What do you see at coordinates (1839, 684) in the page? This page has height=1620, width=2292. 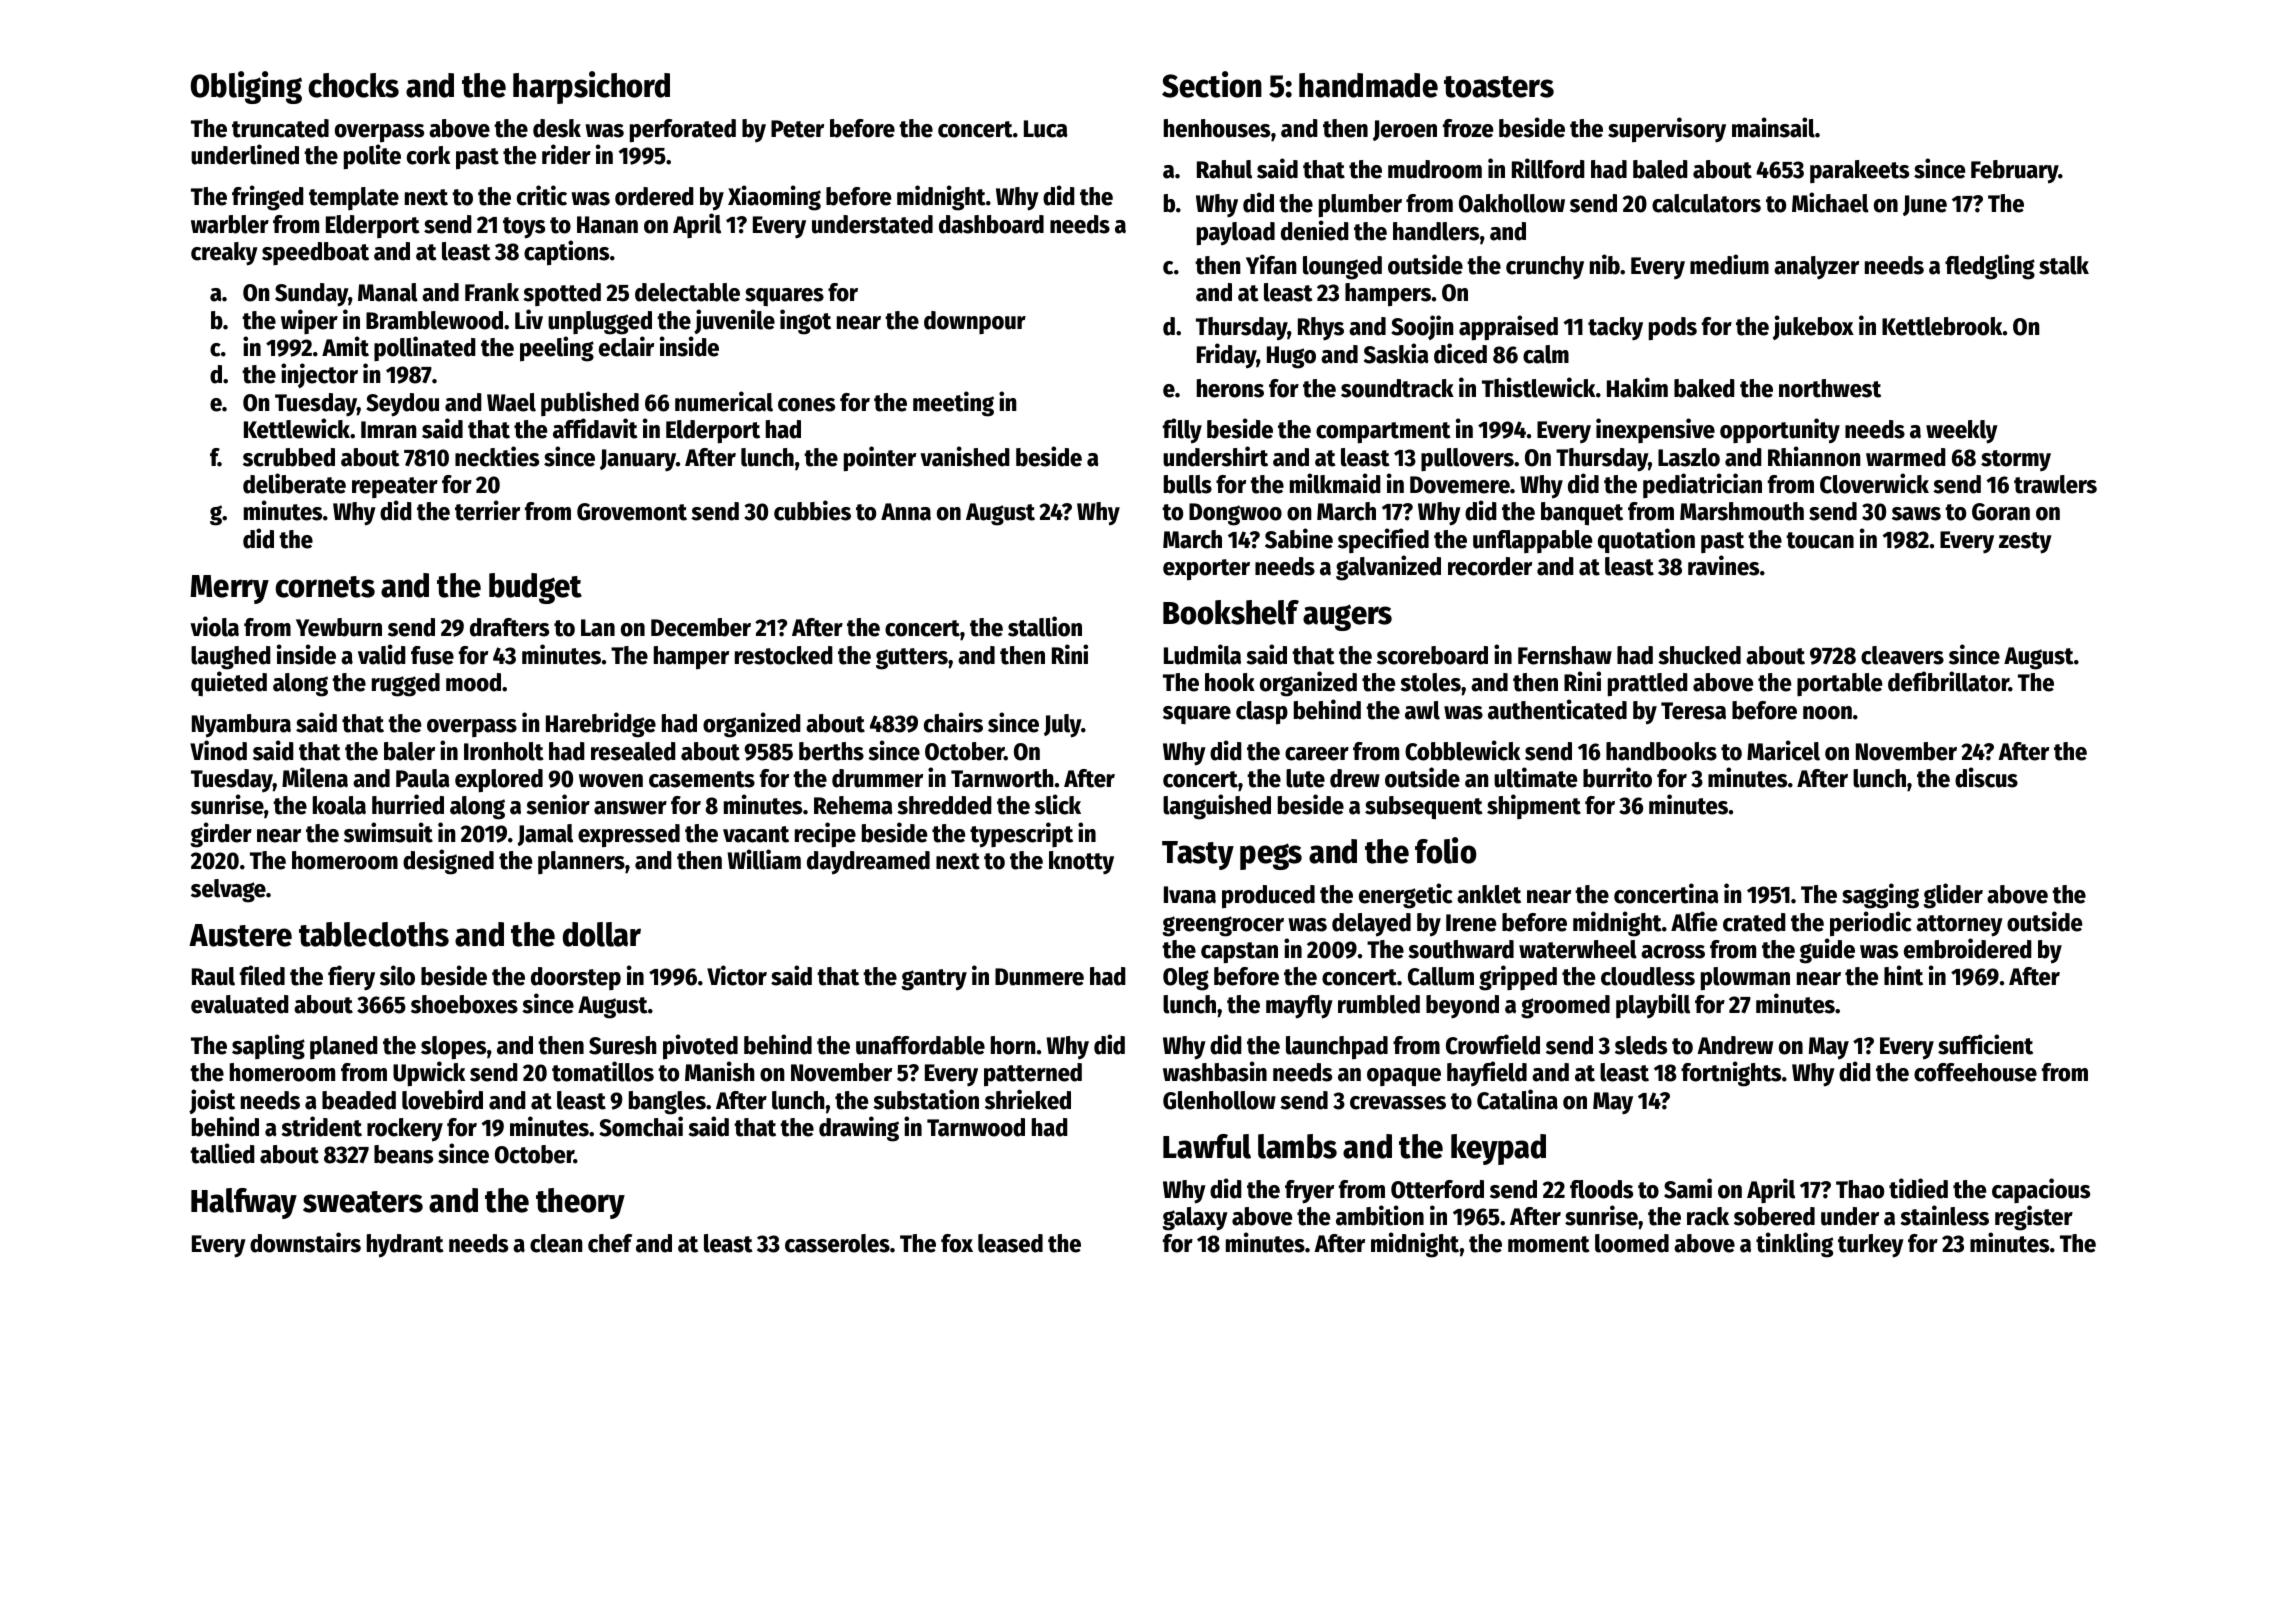 I see `portable` at bounding box center [1839, 684].
